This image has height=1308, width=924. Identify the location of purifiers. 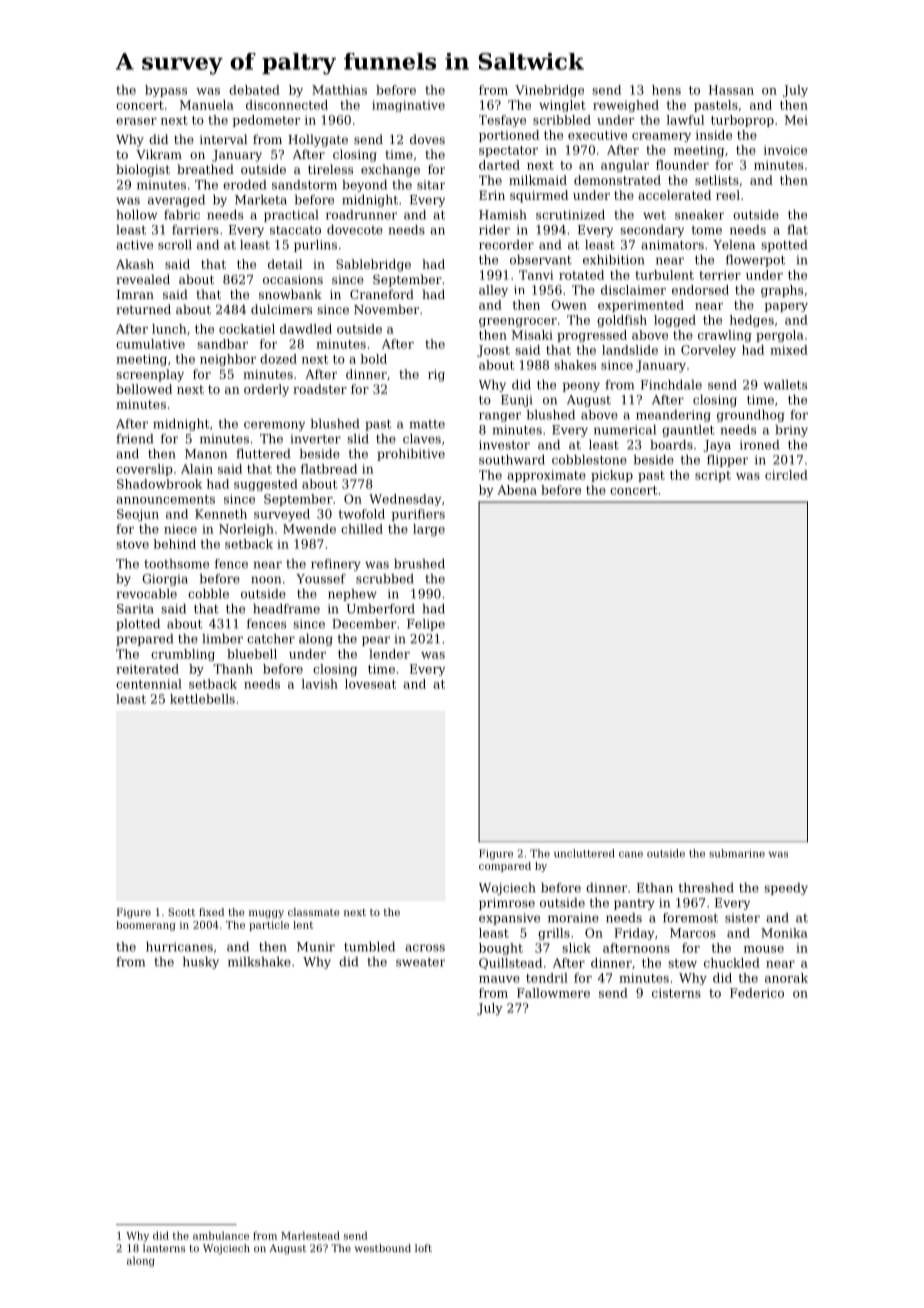
(418, 515).
